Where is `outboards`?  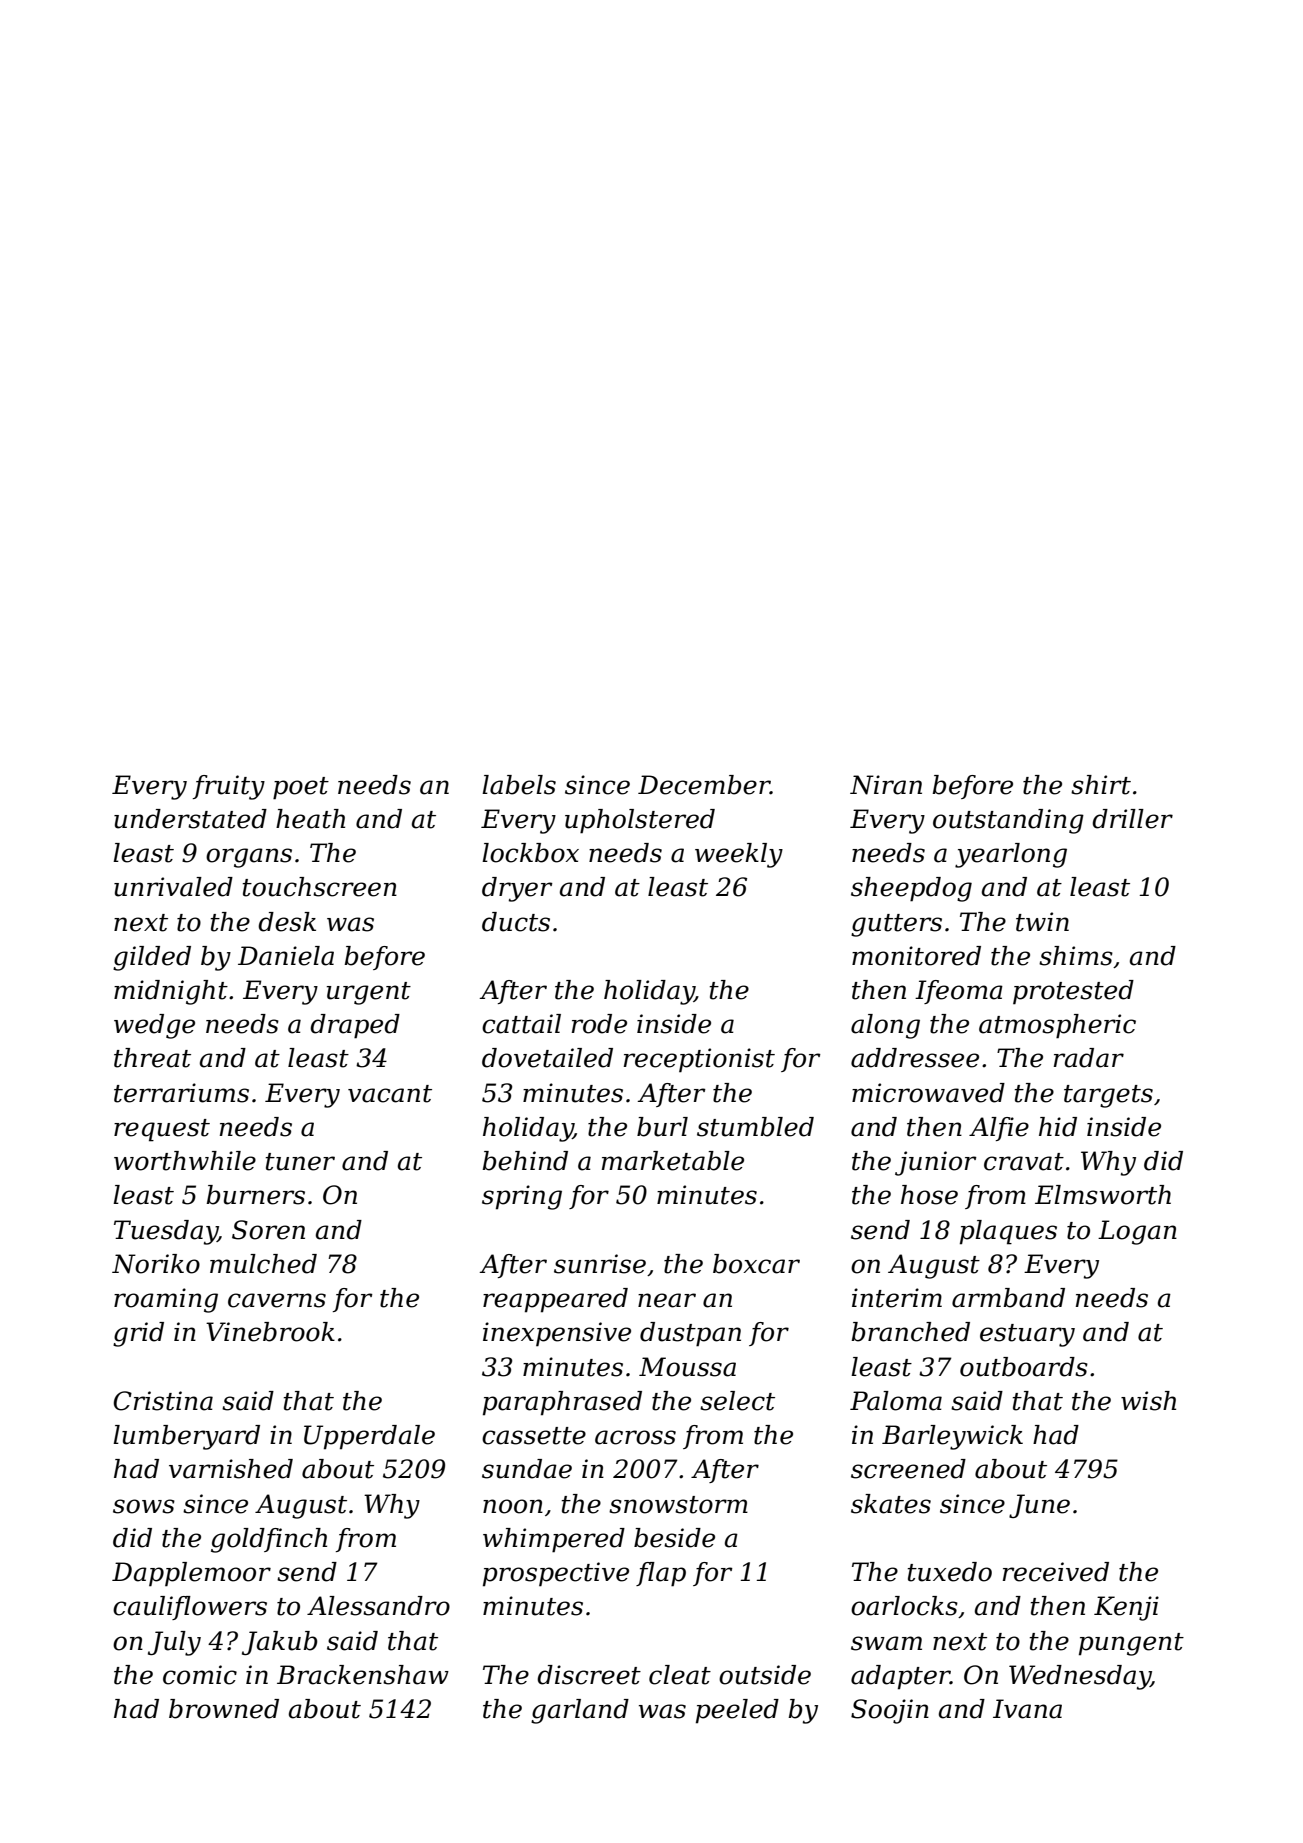 outboards is located at coordinates (1024, 1367).
